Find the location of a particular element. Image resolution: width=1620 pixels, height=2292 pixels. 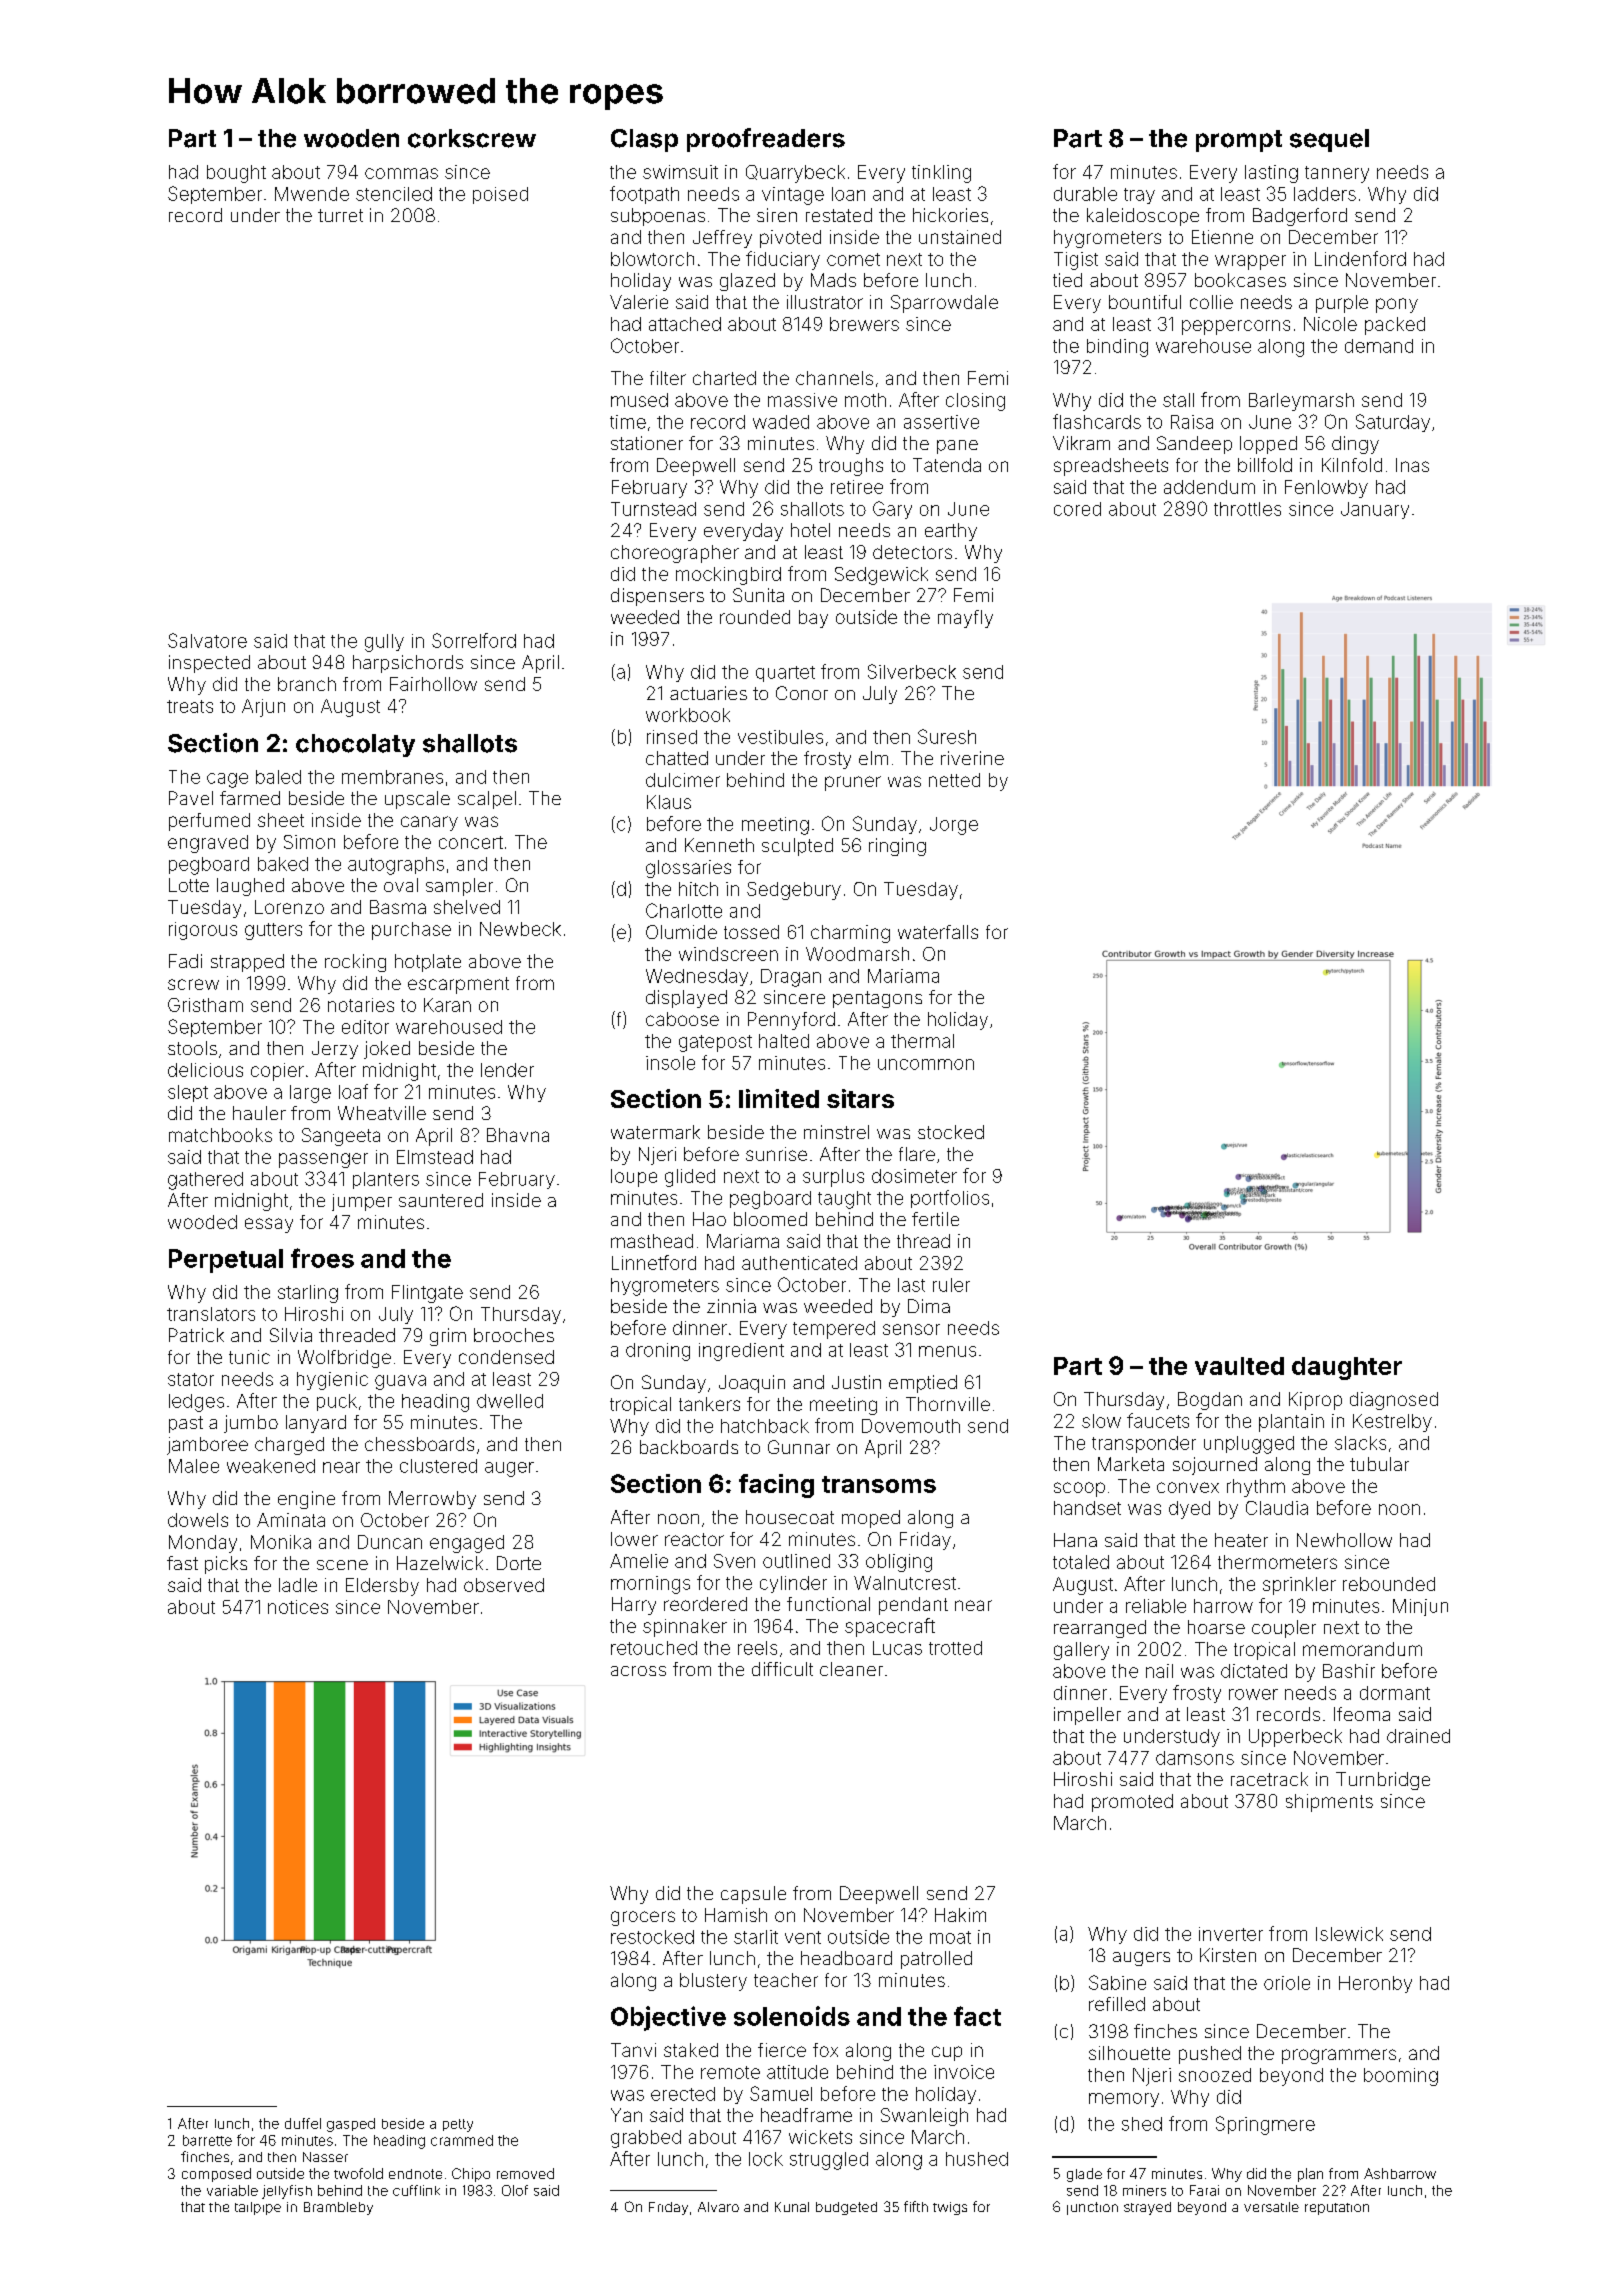

vaulted is located at coordinates (1239, 1366).
